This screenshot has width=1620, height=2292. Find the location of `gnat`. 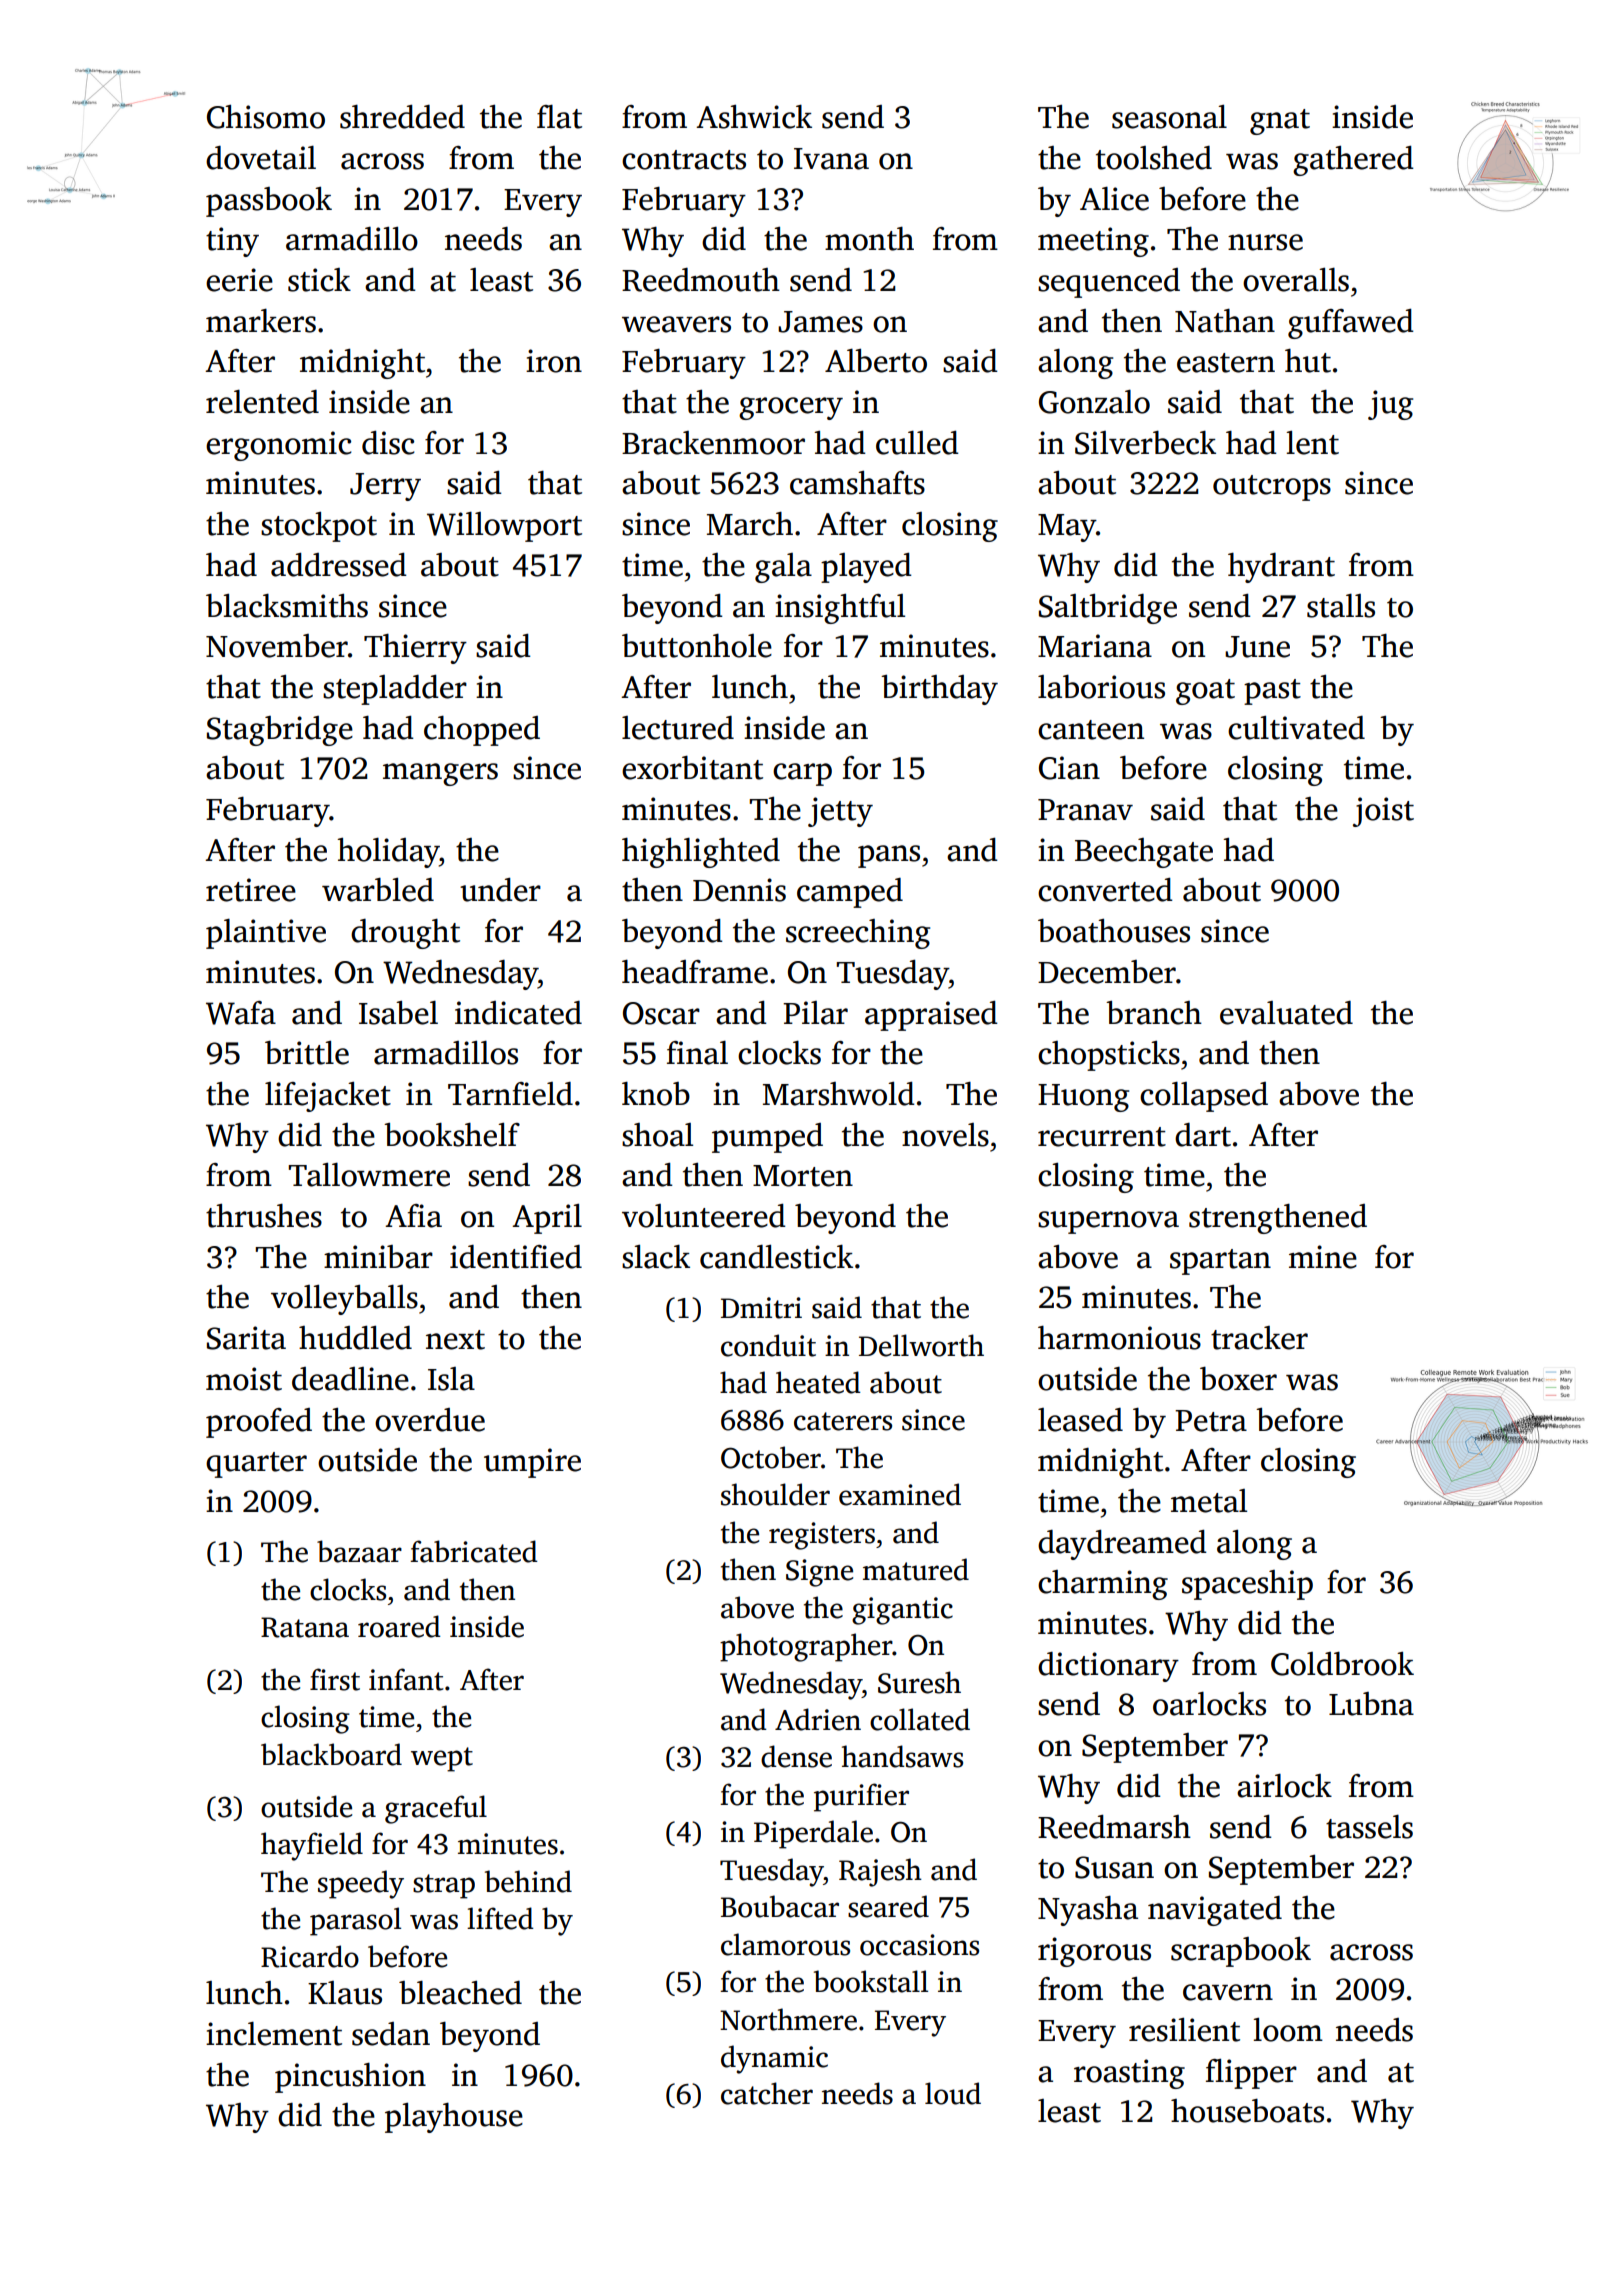

gnat is located at coordinates (1280, 122).
